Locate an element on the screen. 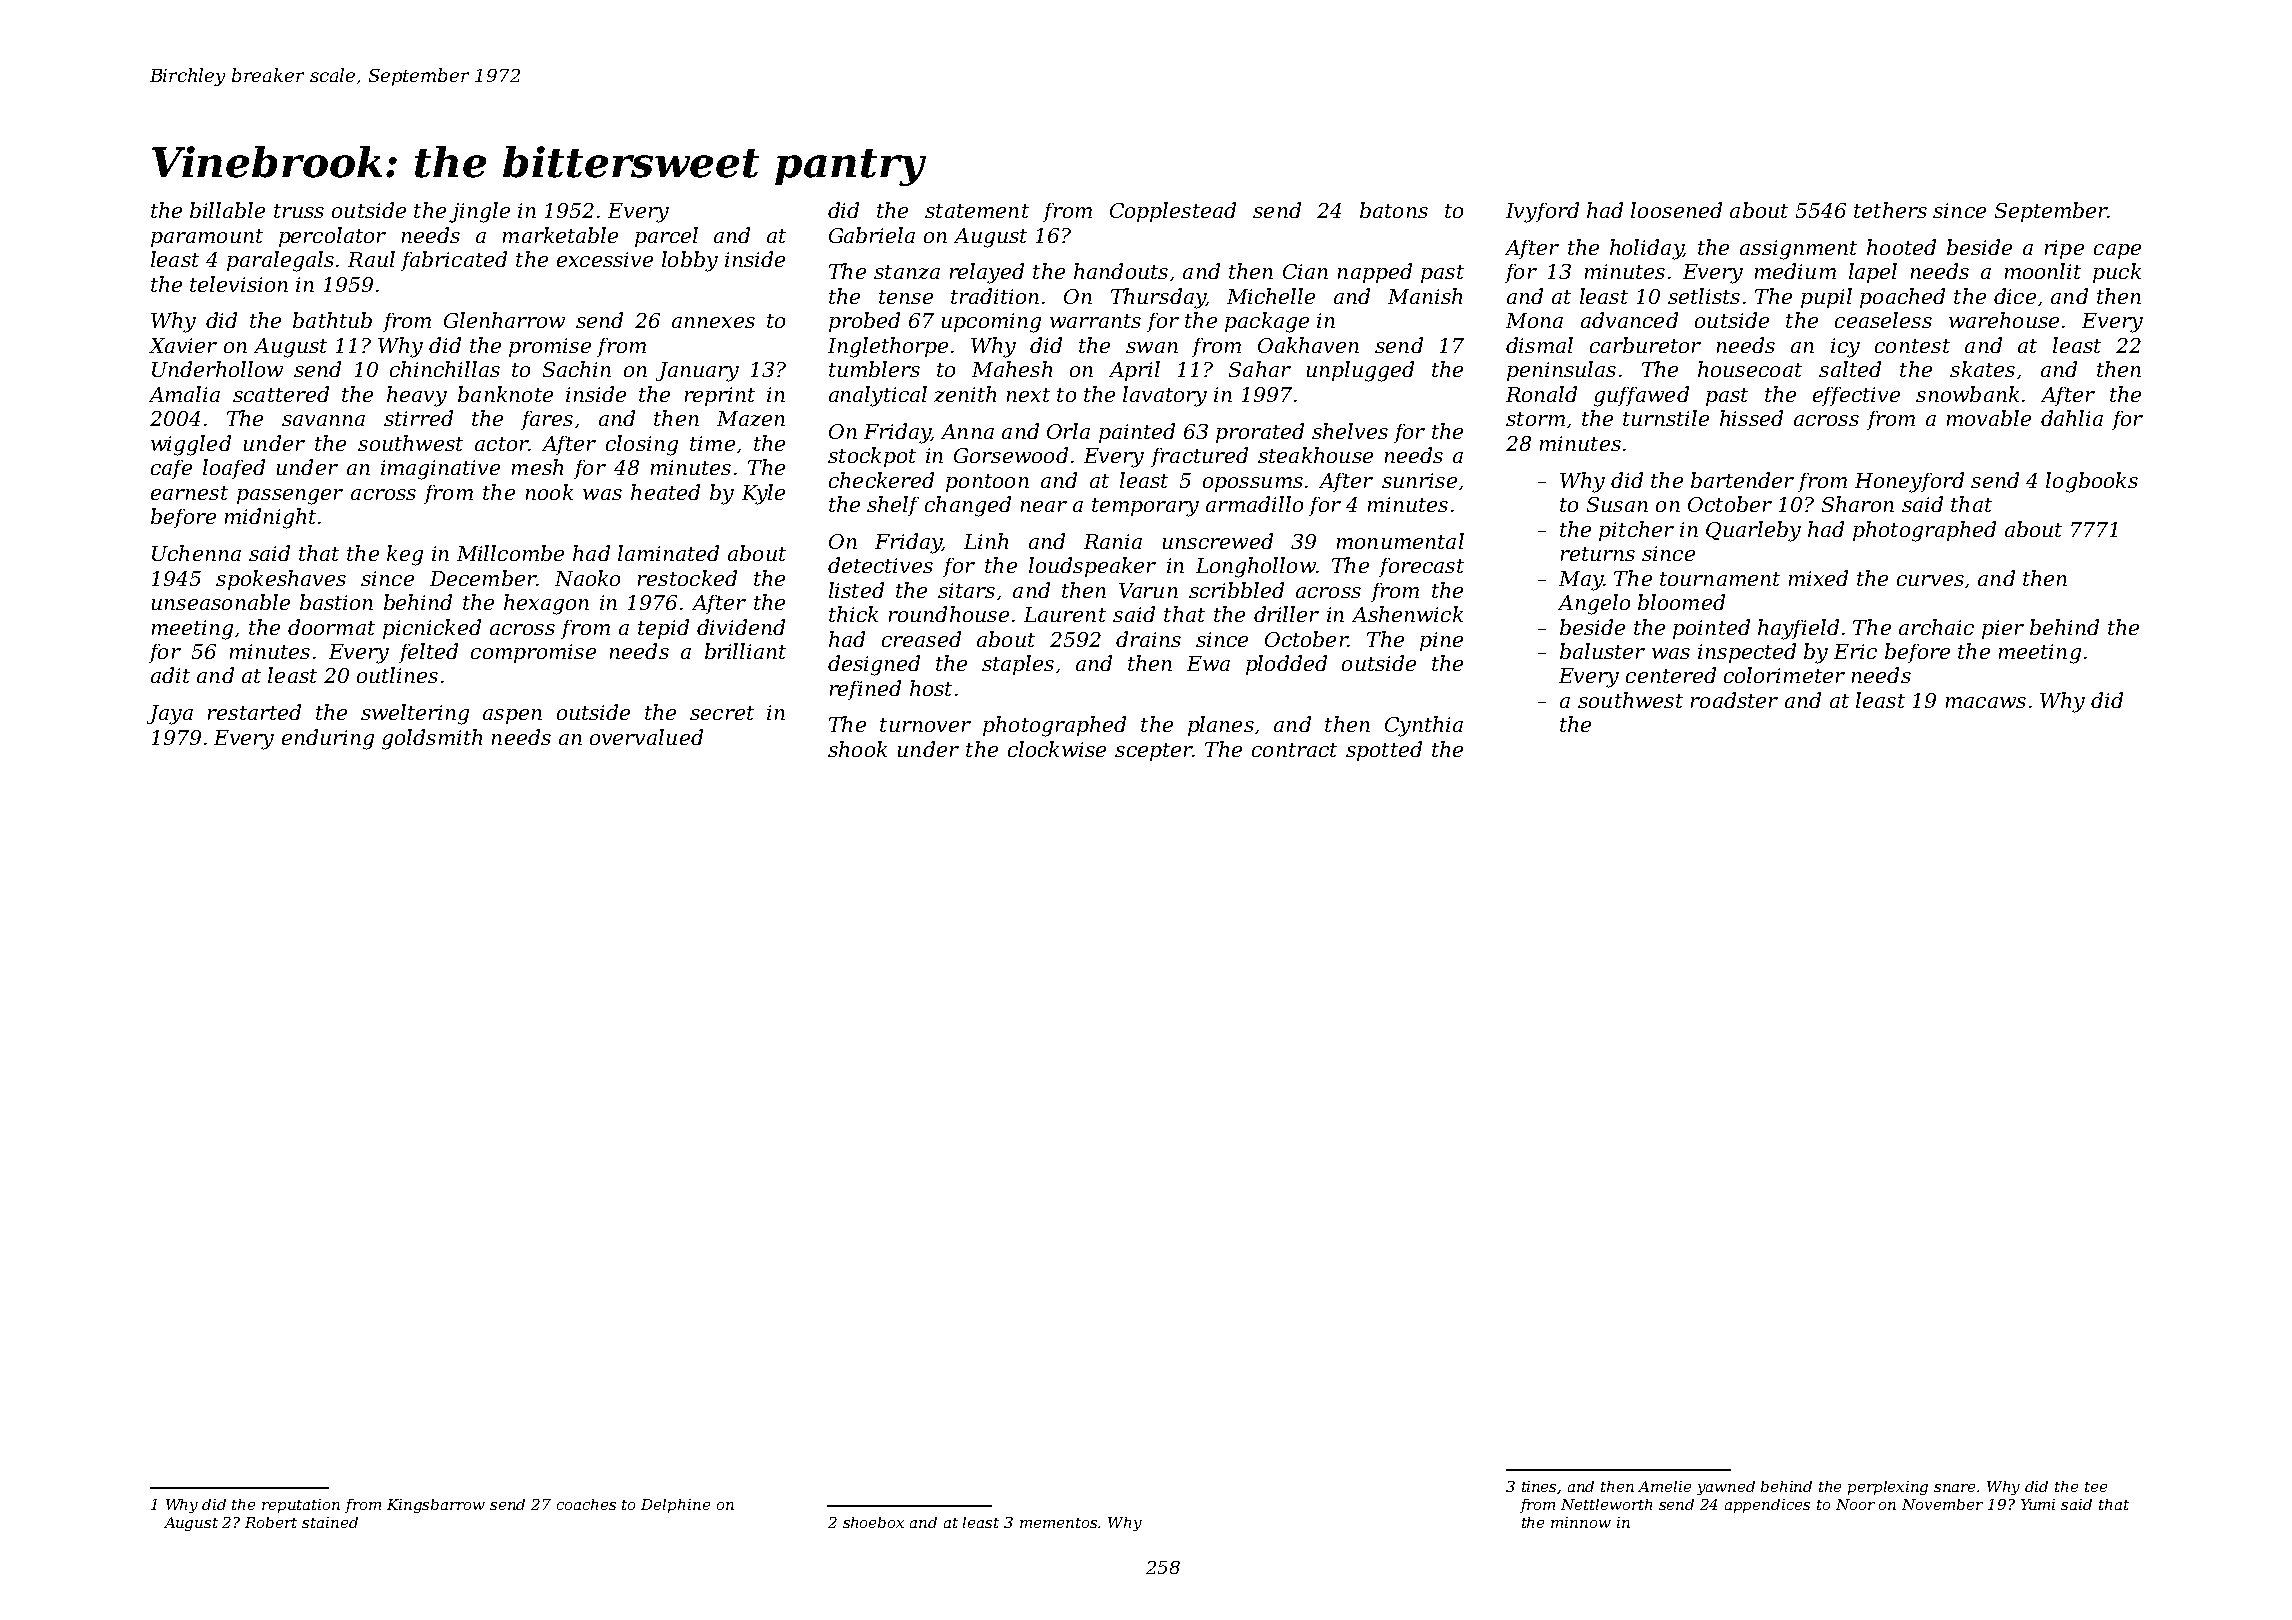  reputation is located at coordinates (301, 1506).
